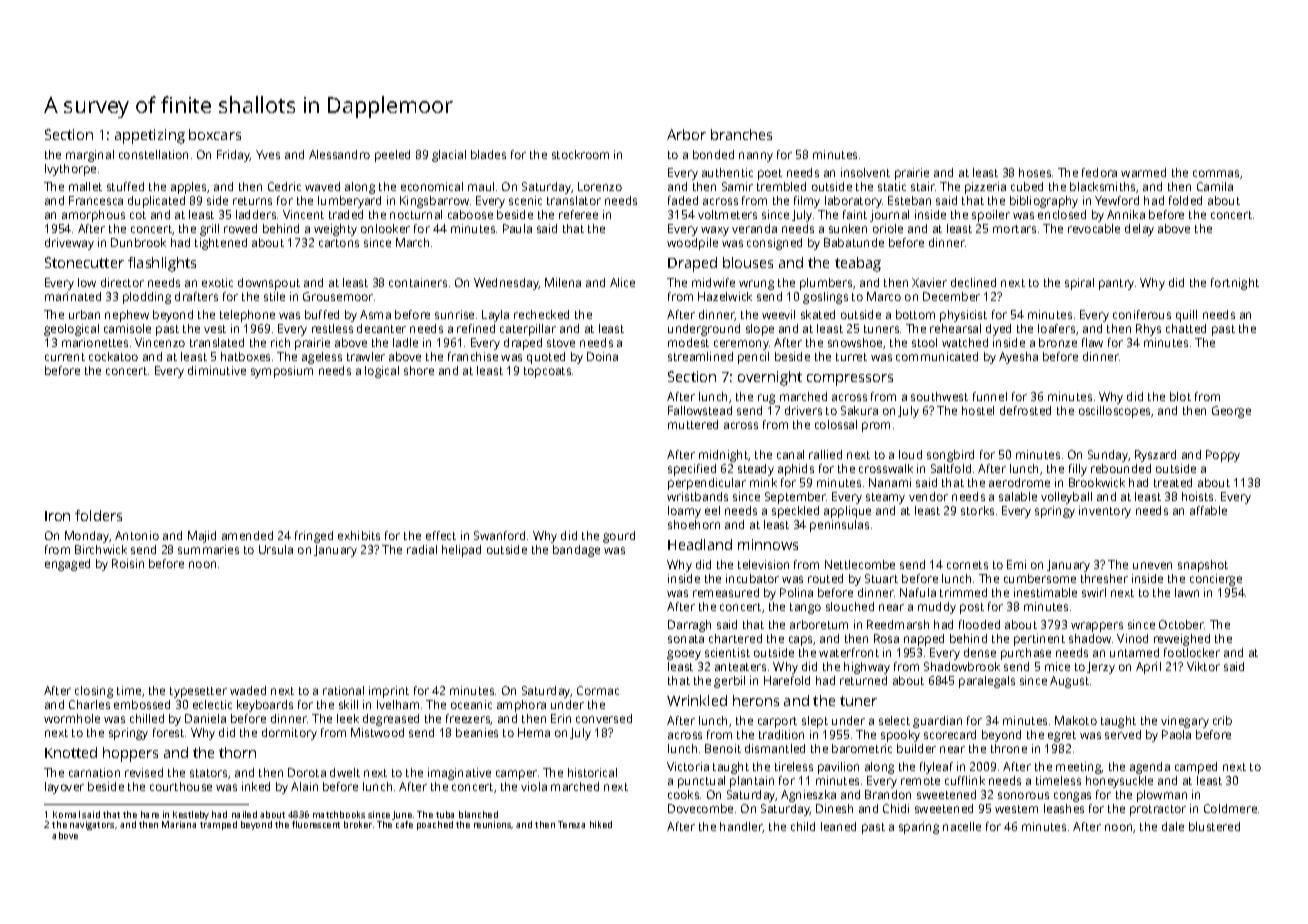 The image size is (1308, 924). What do you see at coordinates (693, 424) in the screenshot?
I see `muttered` at bounding box center [693, 424].
